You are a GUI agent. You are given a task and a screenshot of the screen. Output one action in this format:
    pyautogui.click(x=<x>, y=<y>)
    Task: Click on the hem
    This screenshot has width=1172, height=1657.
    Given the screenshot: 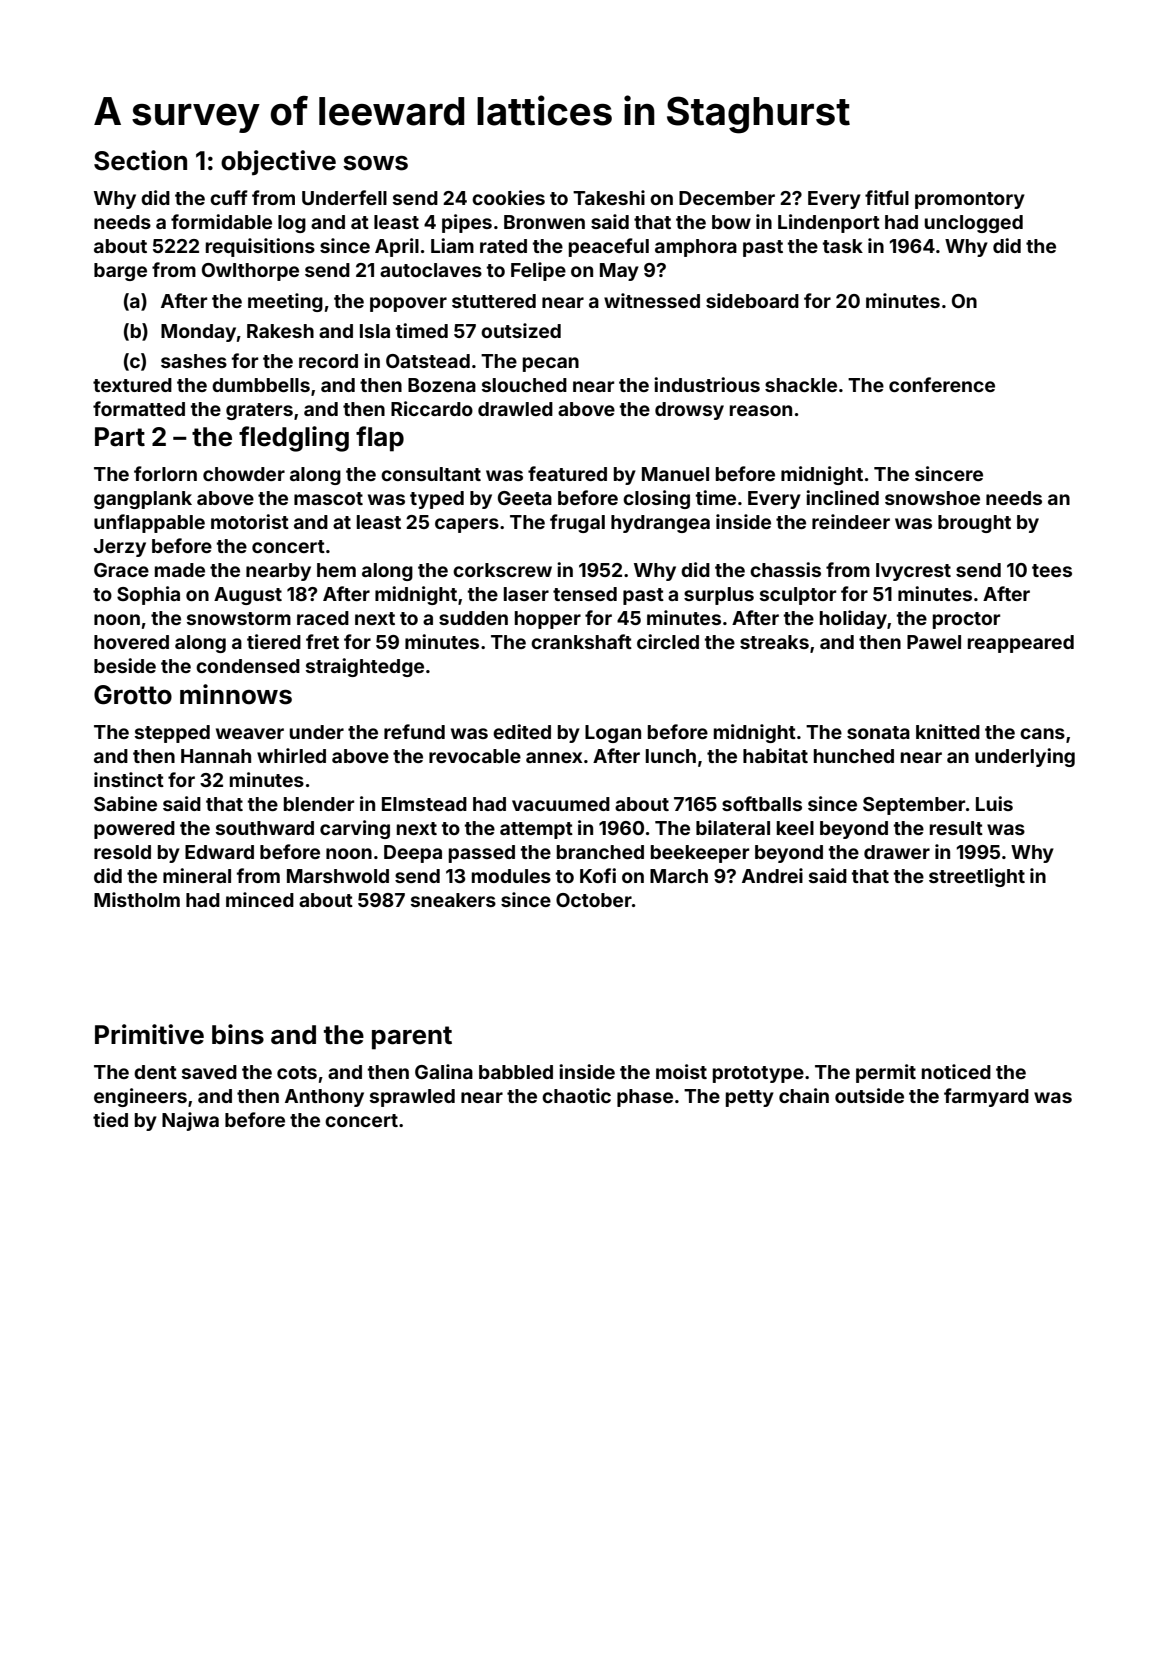 What is the action you would take?
    pyautogui.click(x=336, y=570)
